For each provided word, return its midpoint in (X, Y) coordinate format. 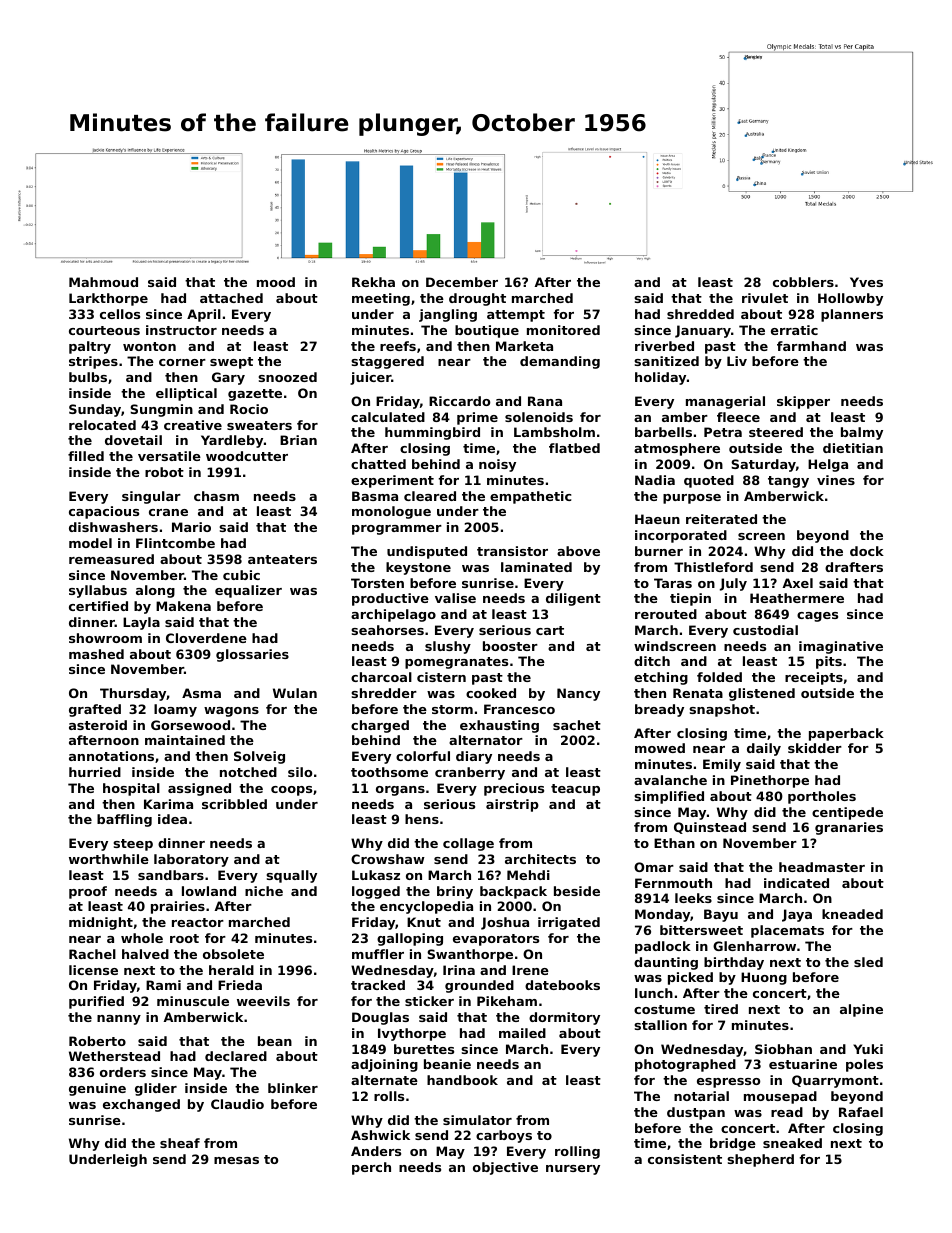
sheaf (180, 1143)
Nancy (578, 694)
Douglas (380, 1018)
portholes (822, 797)
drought (477, 299)
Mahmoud (103, 282)
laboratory (191, 860)
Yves (866, 282)
